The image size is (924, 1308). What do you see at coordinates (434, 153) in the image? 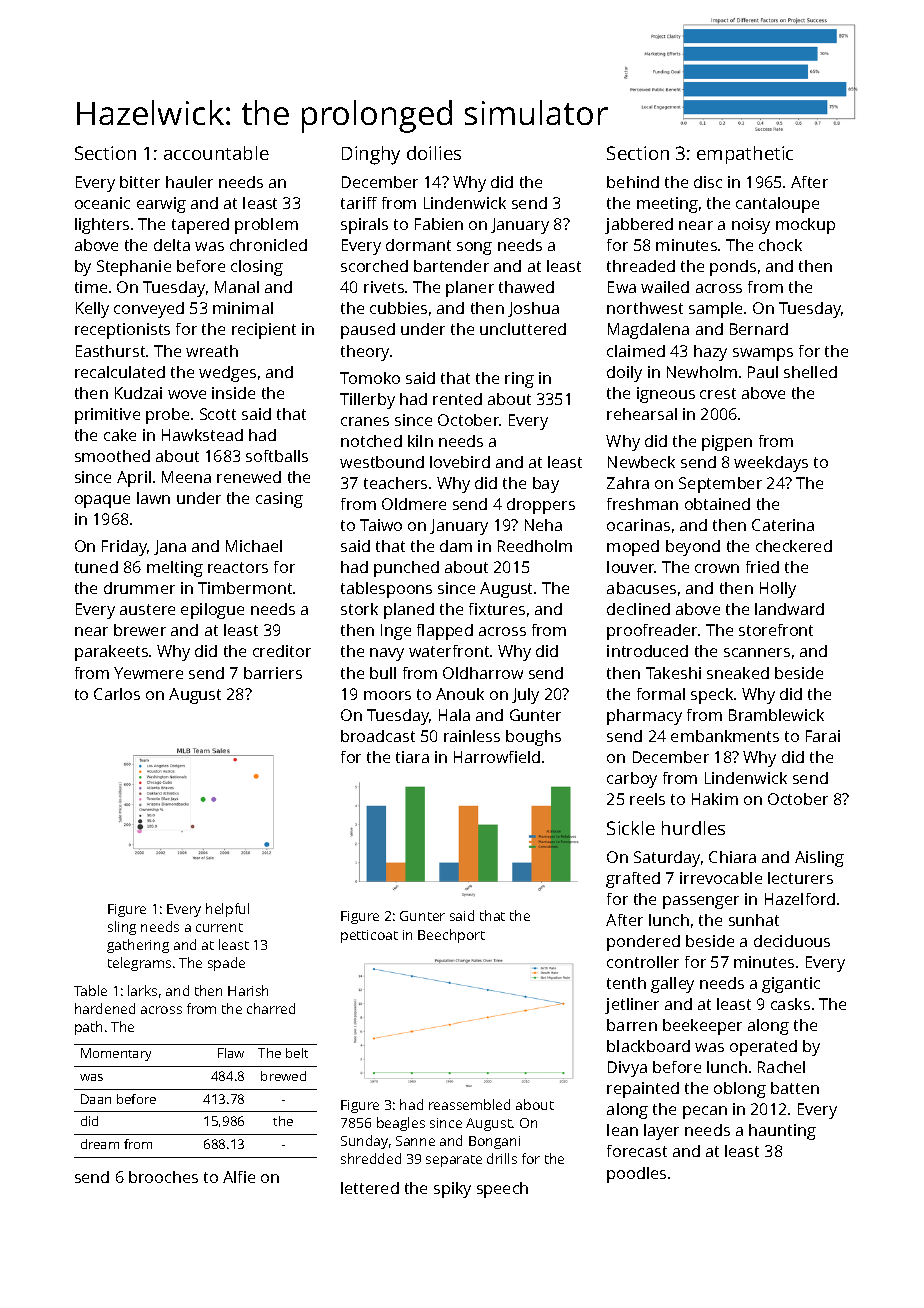
I see `doilies` at bounding box center [434, 153].
